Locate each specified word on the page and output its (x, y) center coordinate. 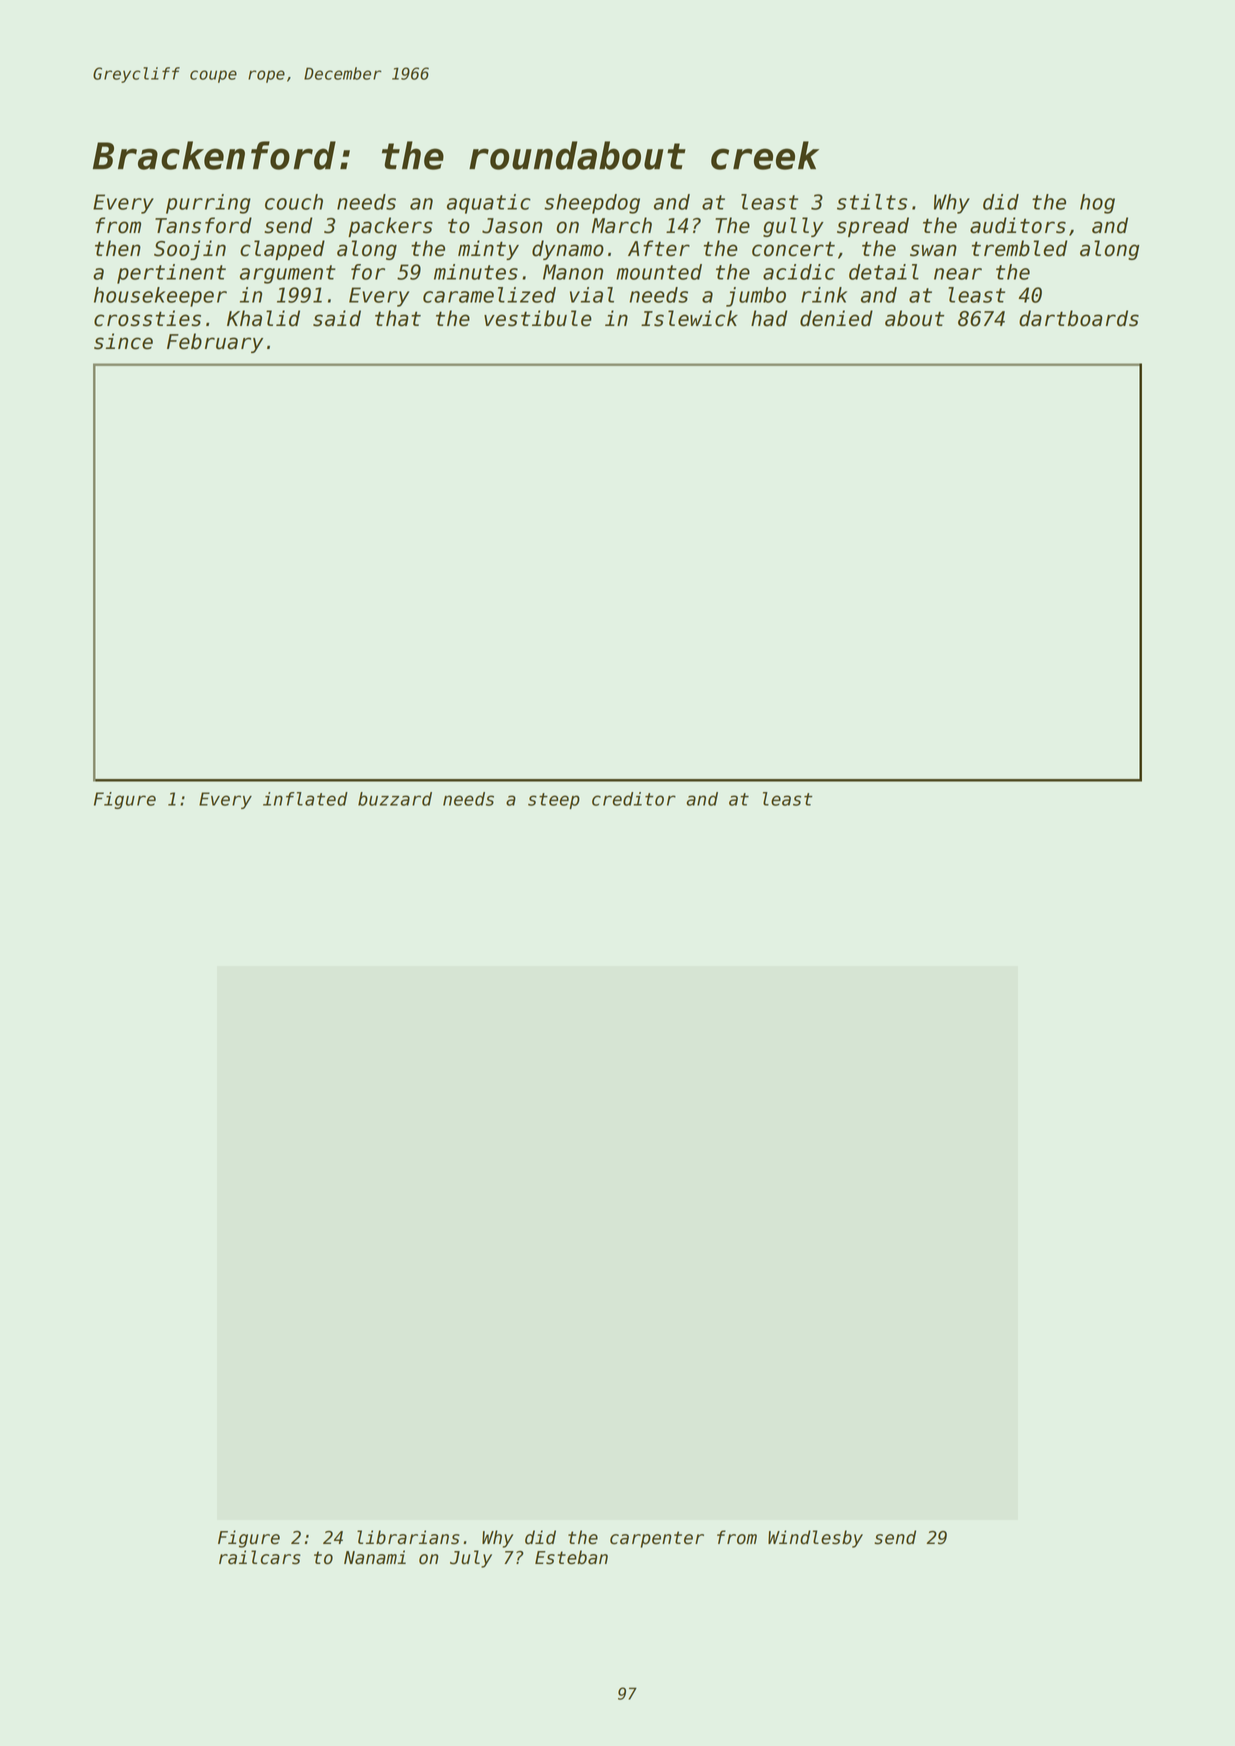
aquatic (489, 204)
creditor (634, 799)
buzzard (395, 799)
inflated (305, 799)
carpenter (657, 1539)
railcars (260, 1557)
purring (208, 204)
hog (1097, 204)
